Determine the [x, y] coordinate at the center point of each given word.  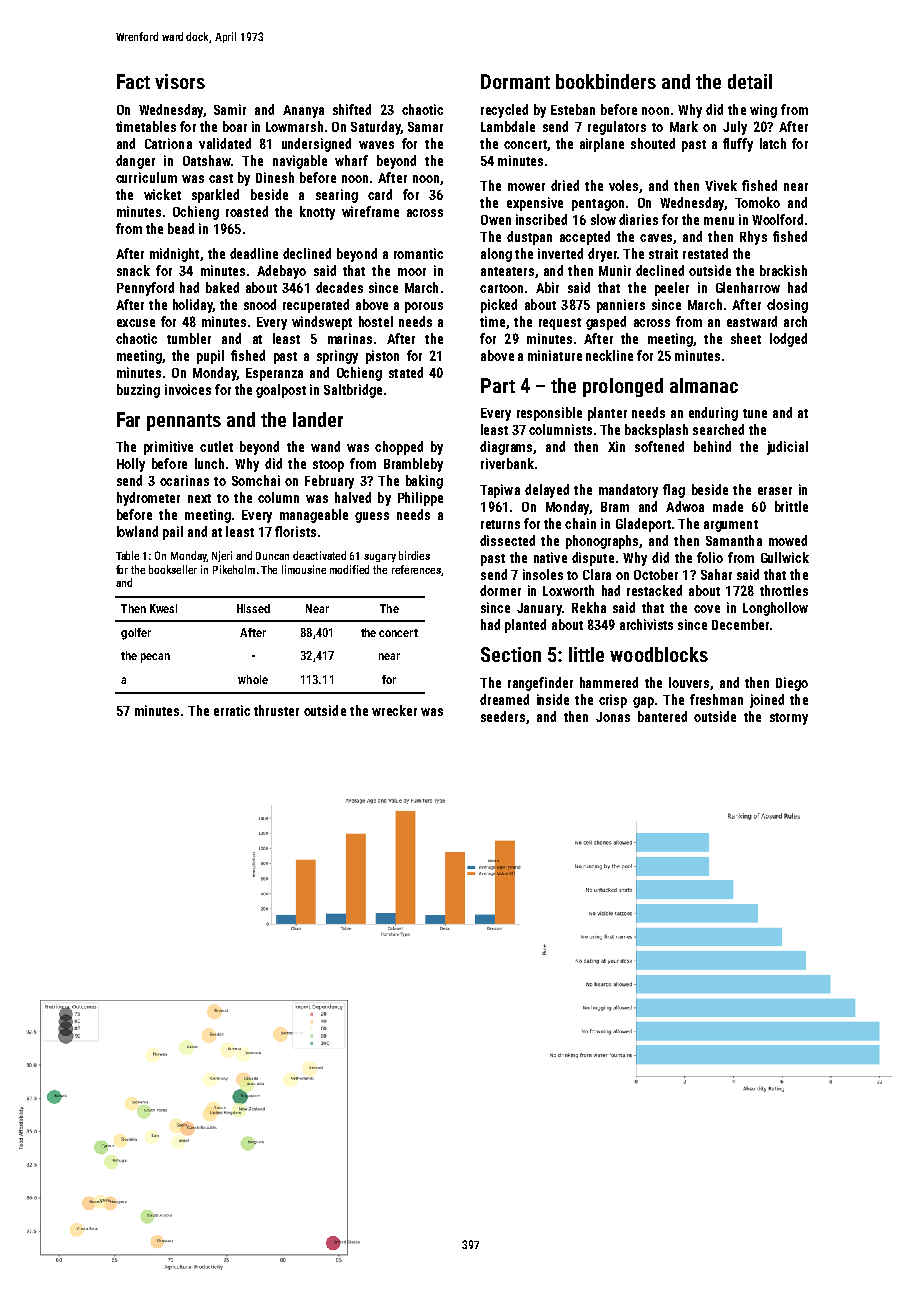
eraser [775, 491]
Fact [133, 81]
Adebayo [281, 272]
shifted [352, 109]
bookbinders [606, 81]
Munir [615, 270]
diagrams [506, 448]
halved [353, 497]
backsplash [656, 431]
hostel [376, 321]
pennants [184, 422]
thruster [276, 710]
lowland [137, 531]
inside [553, 699]
